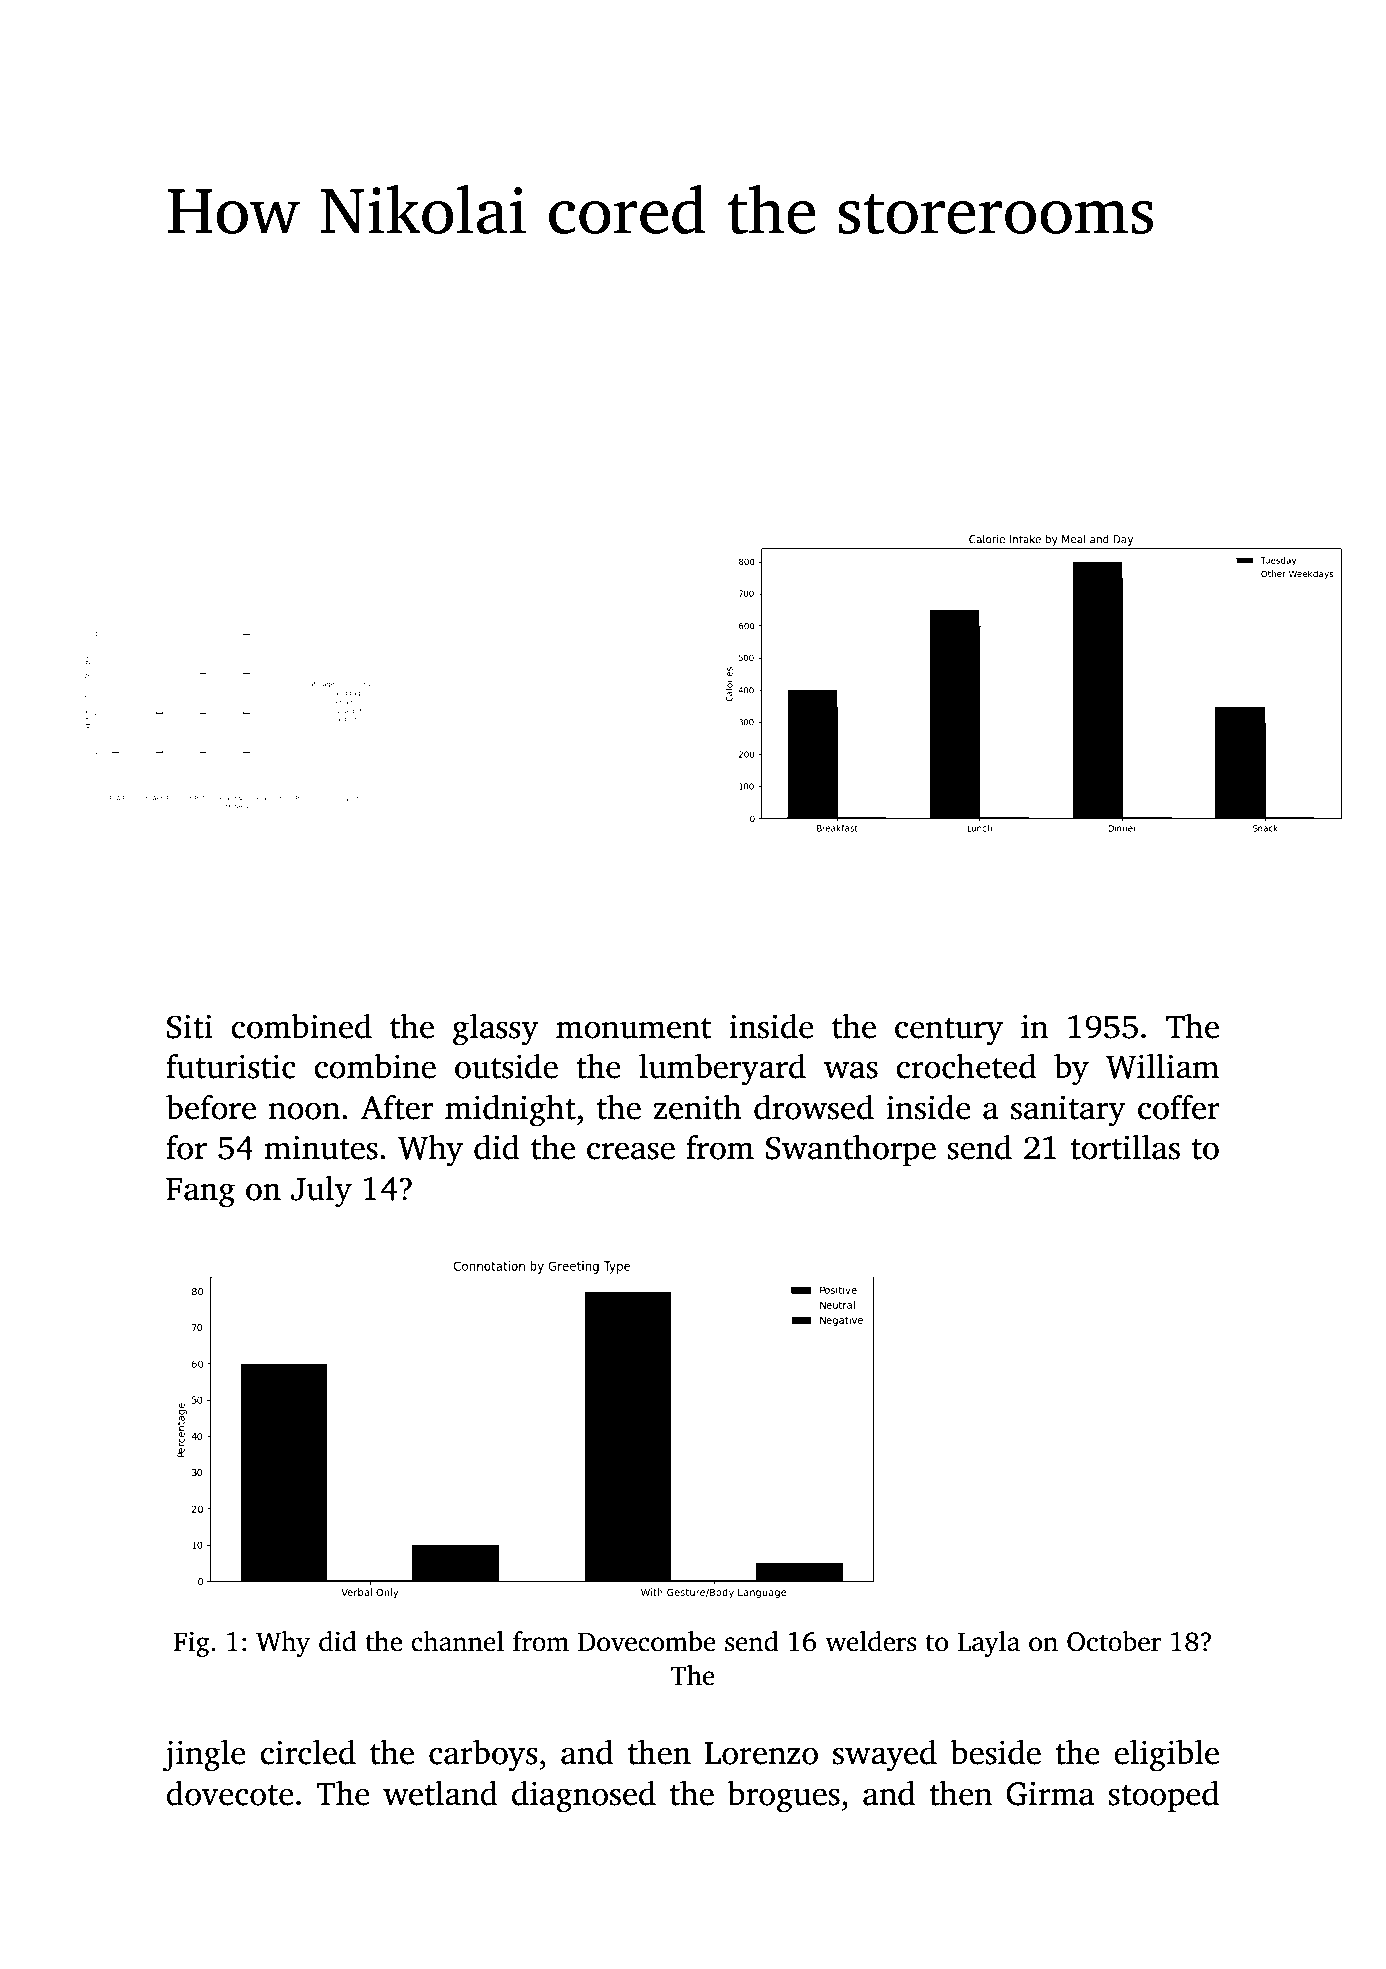  I want to click on lumberyard, so click(722, 1070).
